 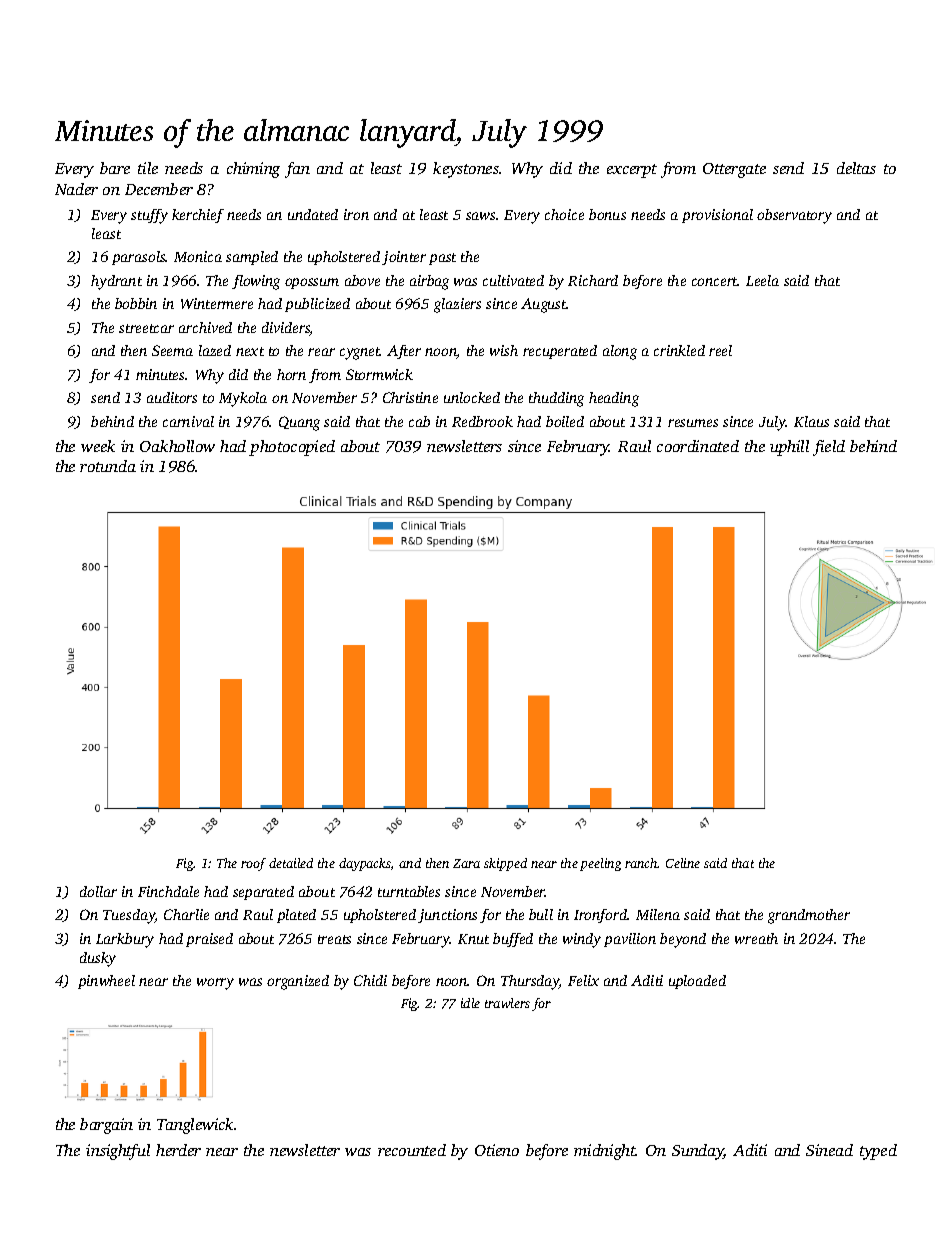 I want to click on grandmother, so click(x=809, y=916).
